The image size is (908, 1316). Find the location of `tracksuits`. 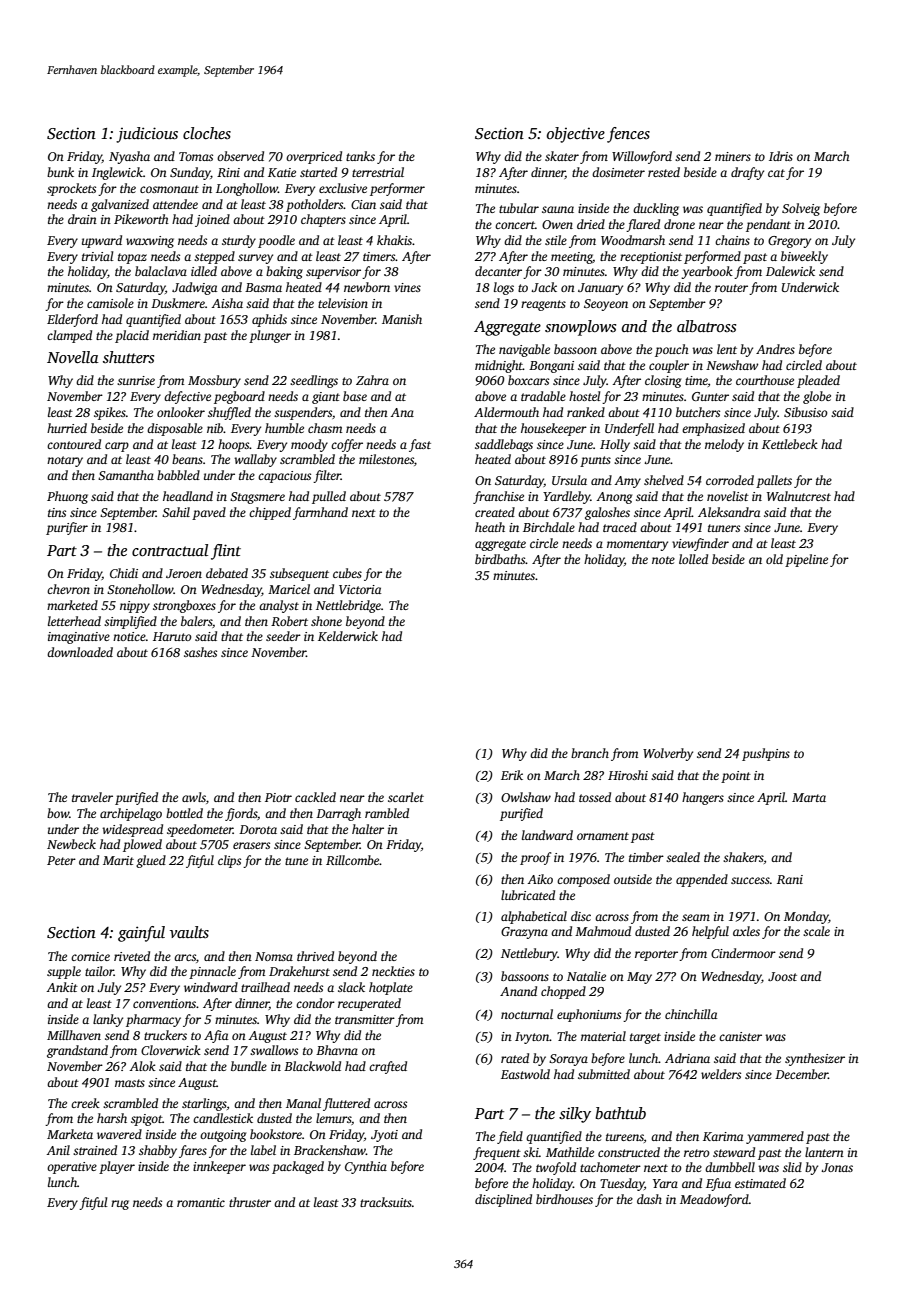

tracksuits is located at coordinates (386, 1202).
